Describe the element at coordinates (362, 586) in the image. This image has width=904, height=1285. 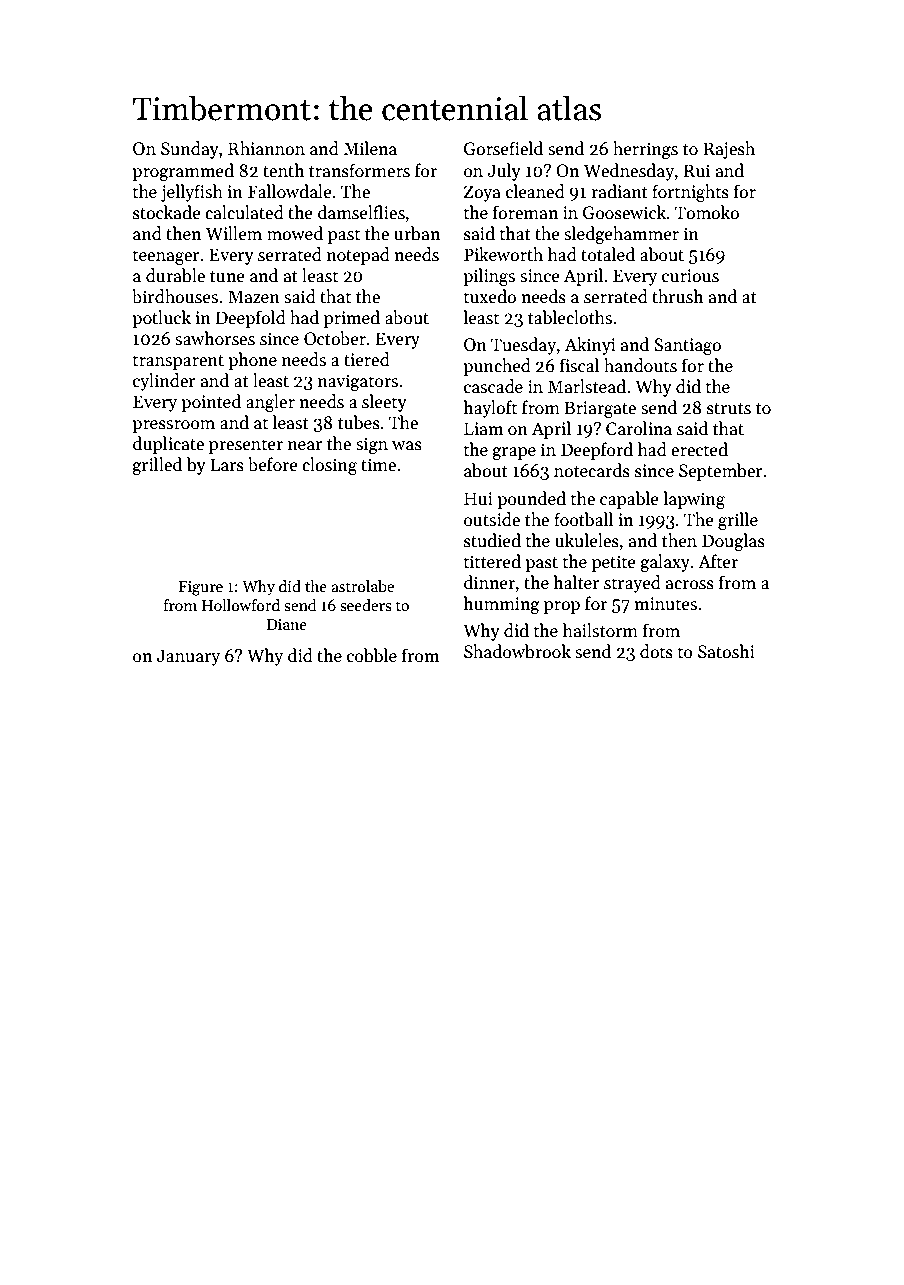
I see `astrolabe` at that location.
